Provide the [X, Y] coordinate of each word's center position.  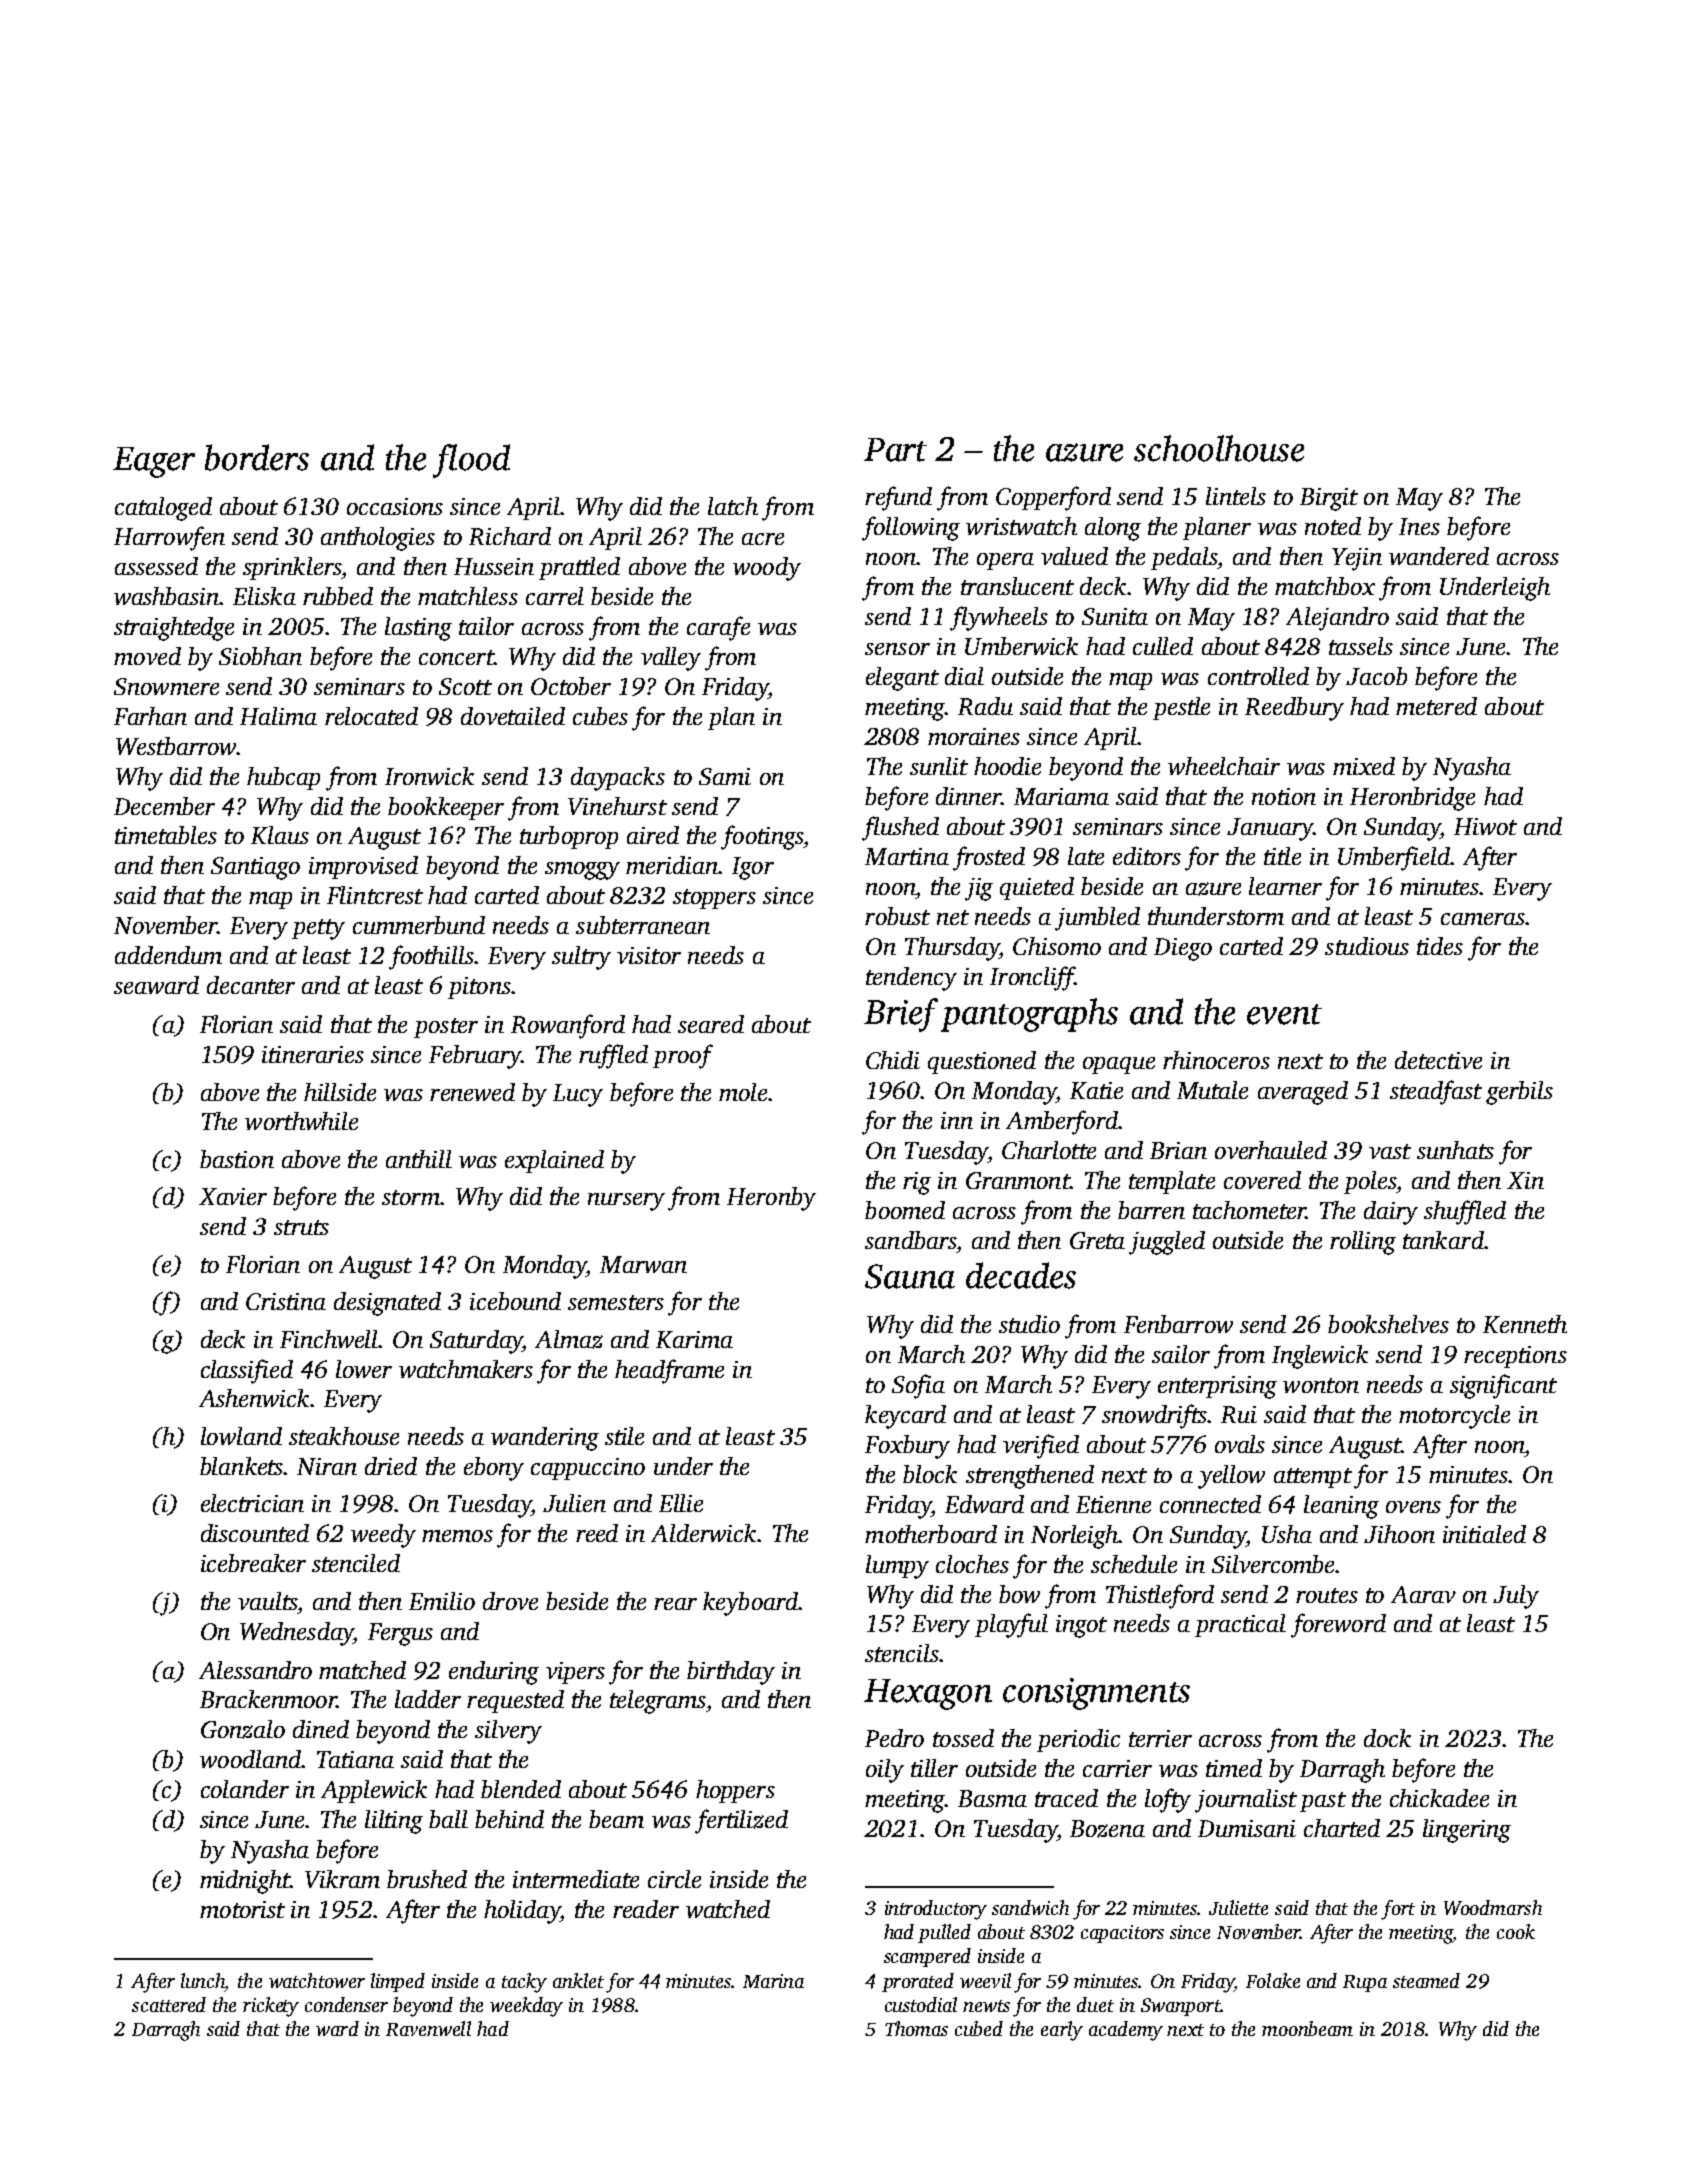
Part [895, 450]
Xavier [233, 1196]
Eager [154, 462]
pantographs [1029, 1015]
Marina [773, 1981]
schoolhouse [1219, 448]
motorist [242, 1909]
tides [1440, 946]
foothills [431, 957]
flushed [900, 828]
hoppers [735, 1791]
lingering [1467, 1831]
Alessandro [255, 1670]
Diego [1183, 949]
